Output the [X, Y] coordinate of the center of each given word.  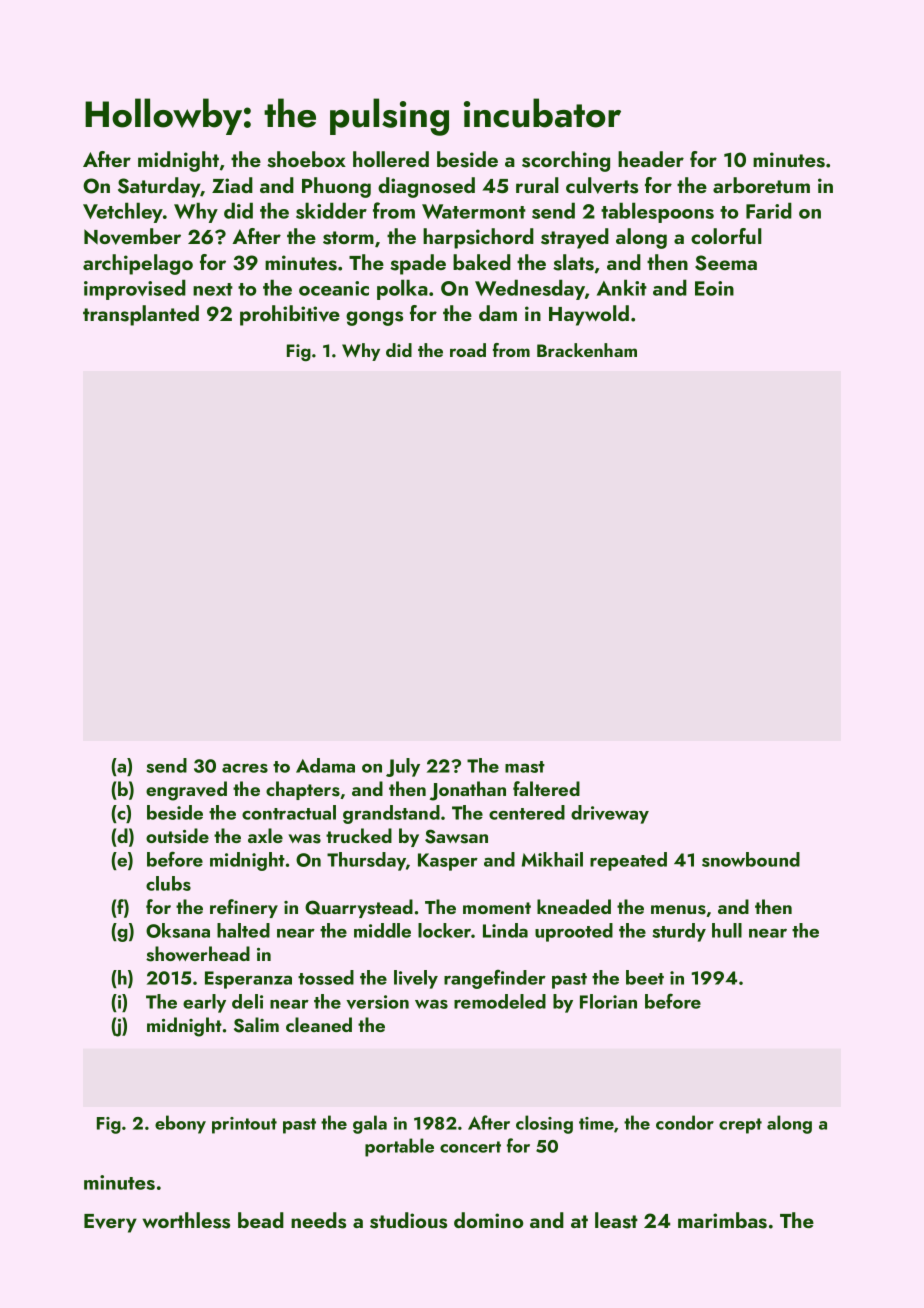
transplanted [141, 315]
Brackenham [587, 350]
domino [489, 1220]
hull [727, 930]
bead [261, 1220]
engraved [186, 791]
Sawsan [456, 836]
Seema [726, 263]
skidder [331, 210]
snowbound [751, 859]
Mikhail [552, 859]
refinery [244, 908]
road [468, 350]
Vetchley [123, 212]
